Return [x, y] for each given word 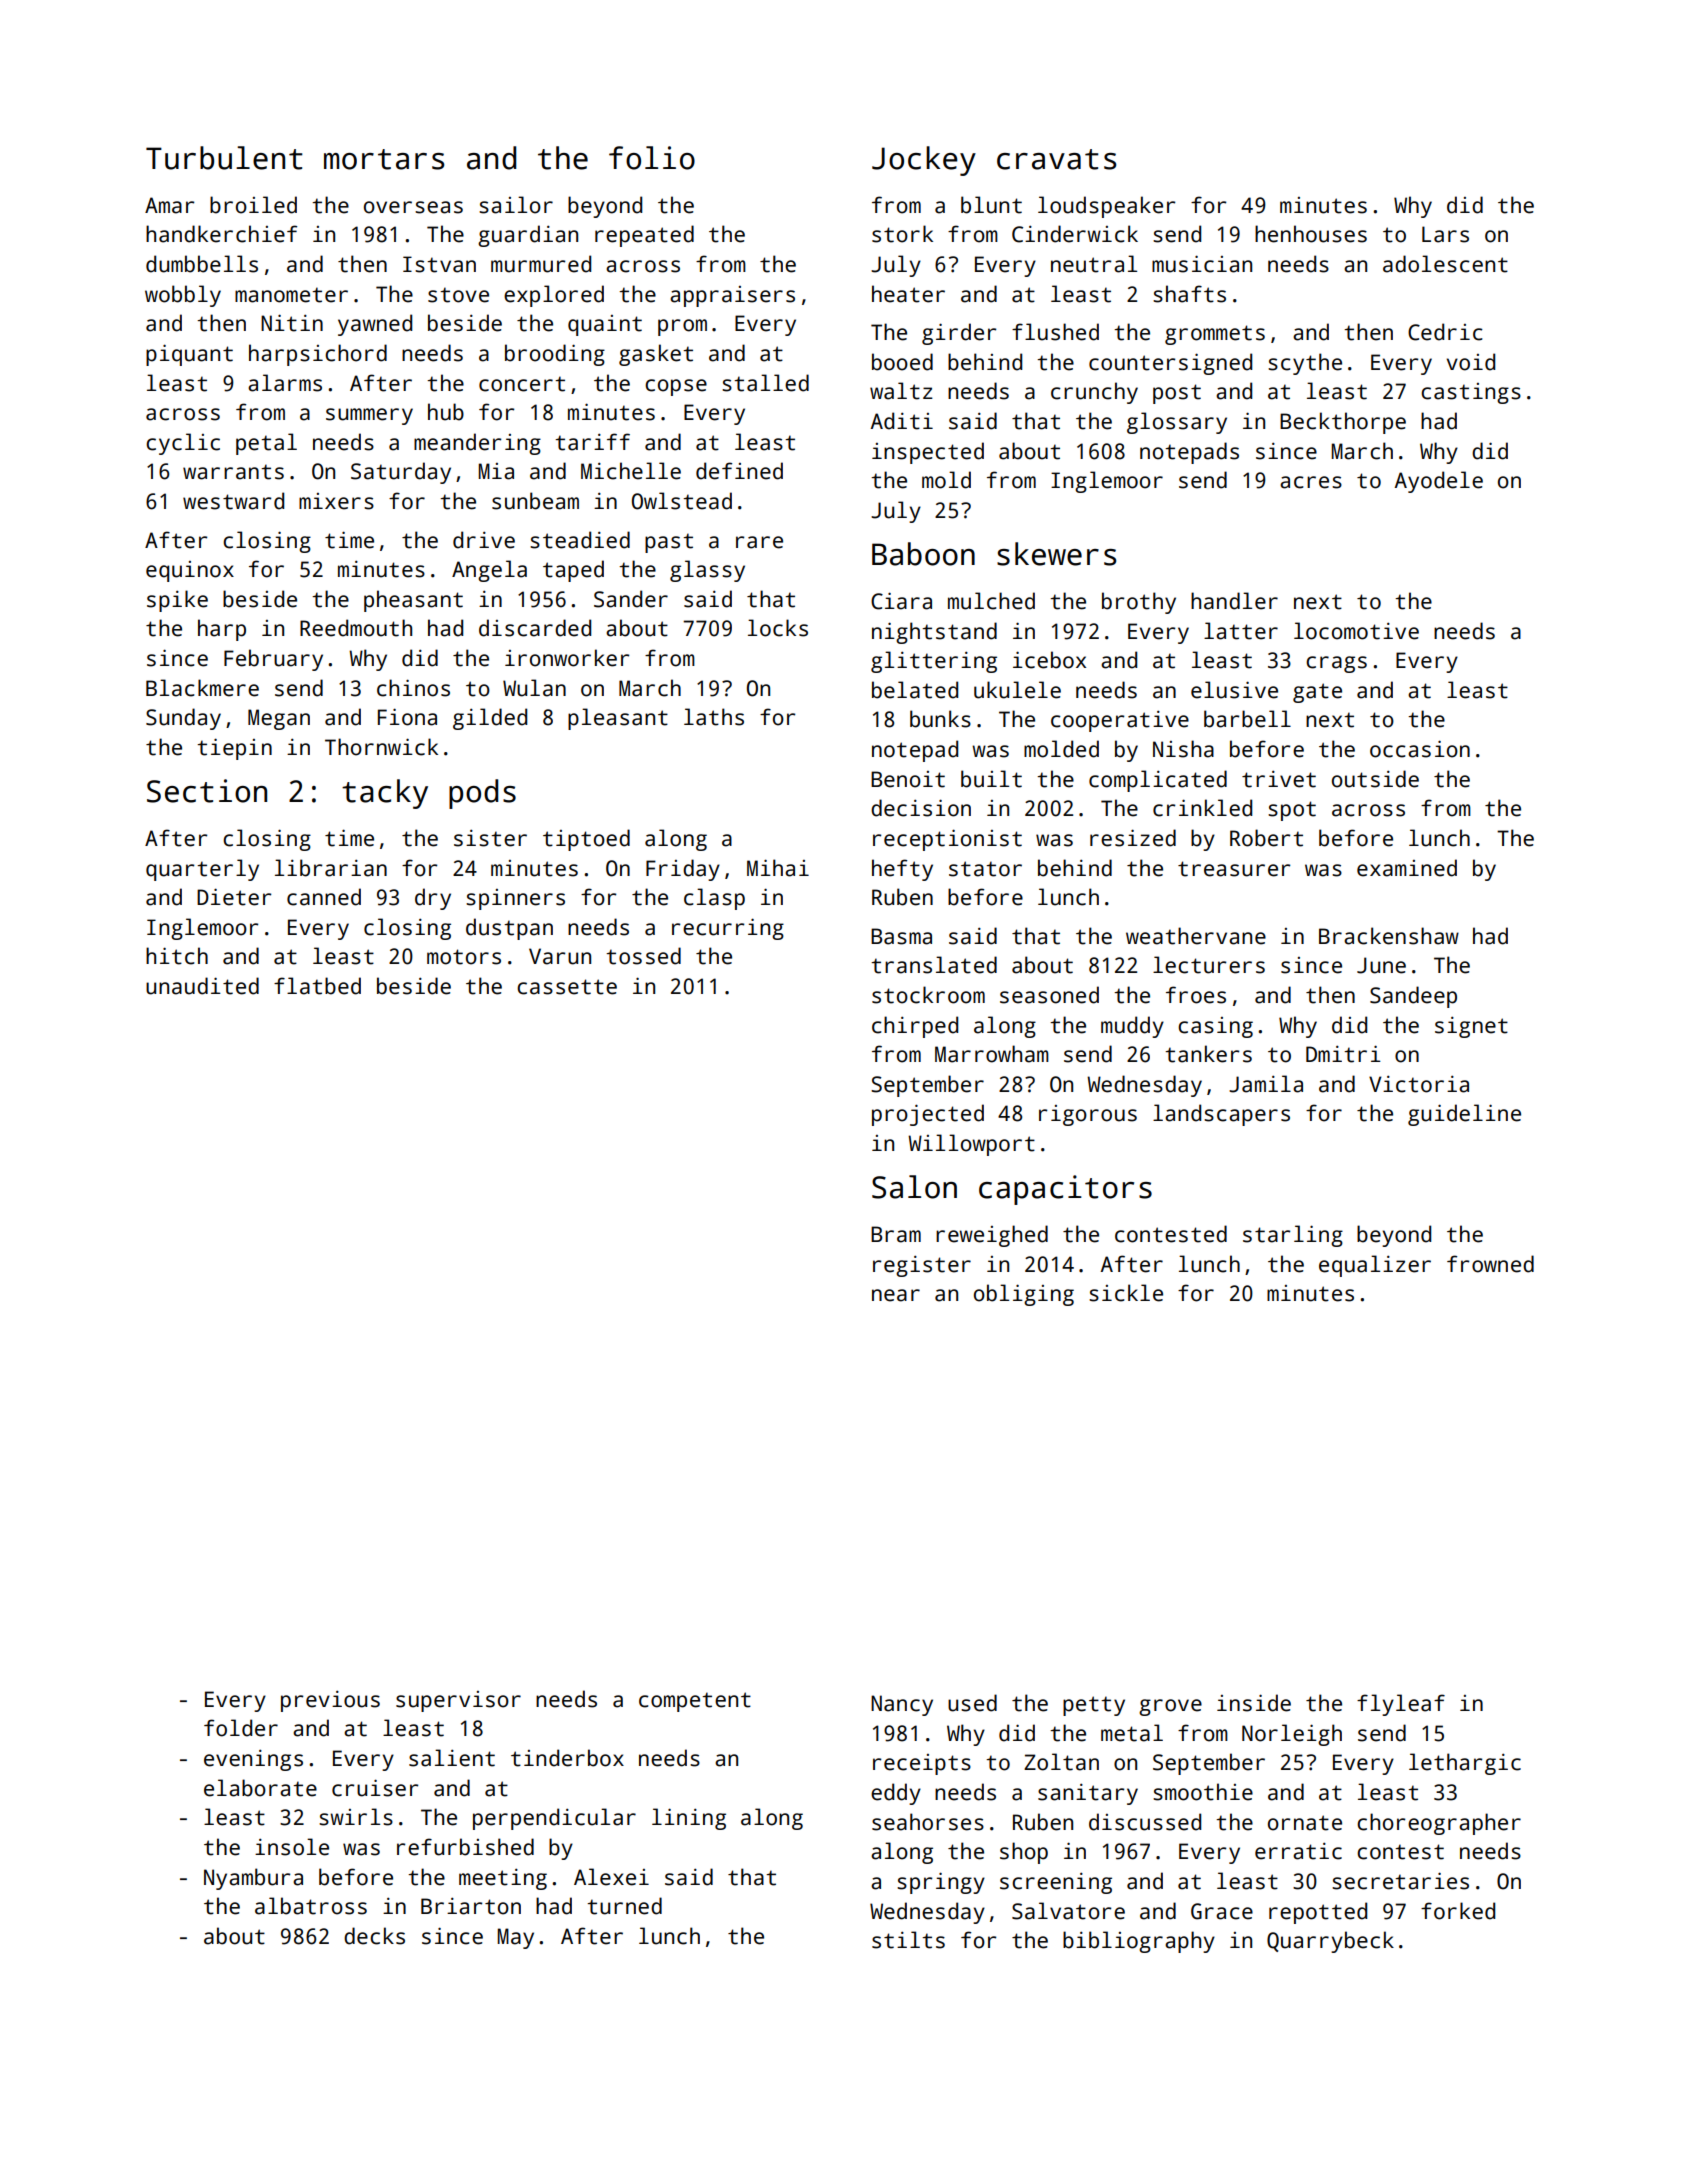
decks [374, 1936]
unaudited [202, 986]
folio [652, 158]
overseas [413, 207]
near [896, 1295]
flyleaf [1401, 1705]
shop [1024, 1853]
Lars [1445, 234]
